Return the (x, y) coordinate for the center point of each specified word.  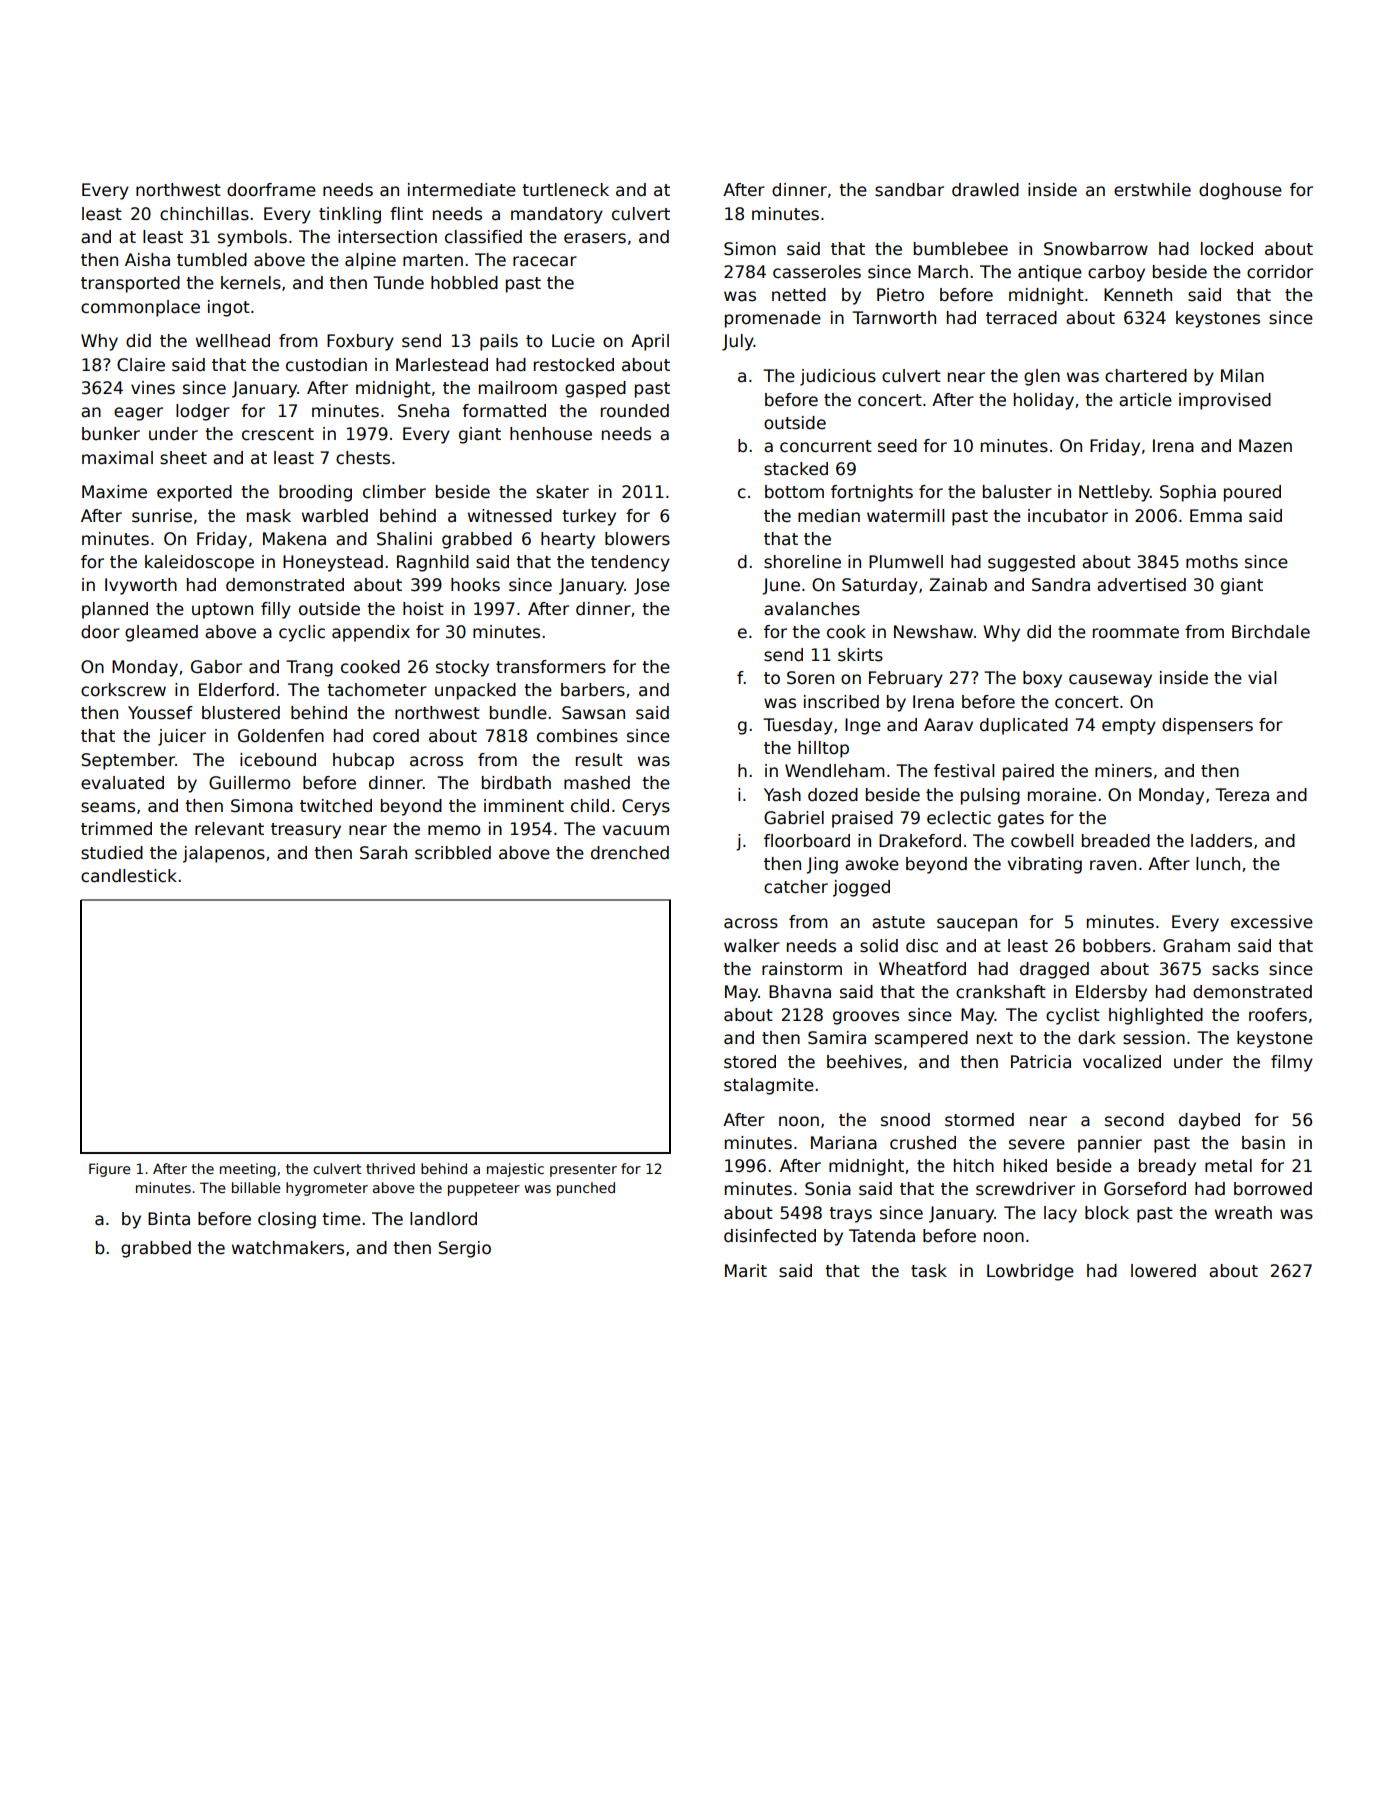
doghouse (1240, 191)
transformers (551, 667)
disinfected (770, 1236)
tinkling (350, 215)
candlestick (129, 876)
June (781, 586)
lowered (1163, 1271)
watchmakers (288, 1248)
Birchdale (1271, 632)
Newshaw (933, 632)
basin (1263, 1143)
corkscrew (123, 690)
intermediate (462, 190)
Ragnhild (433, 563)
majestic (515, 1170)
